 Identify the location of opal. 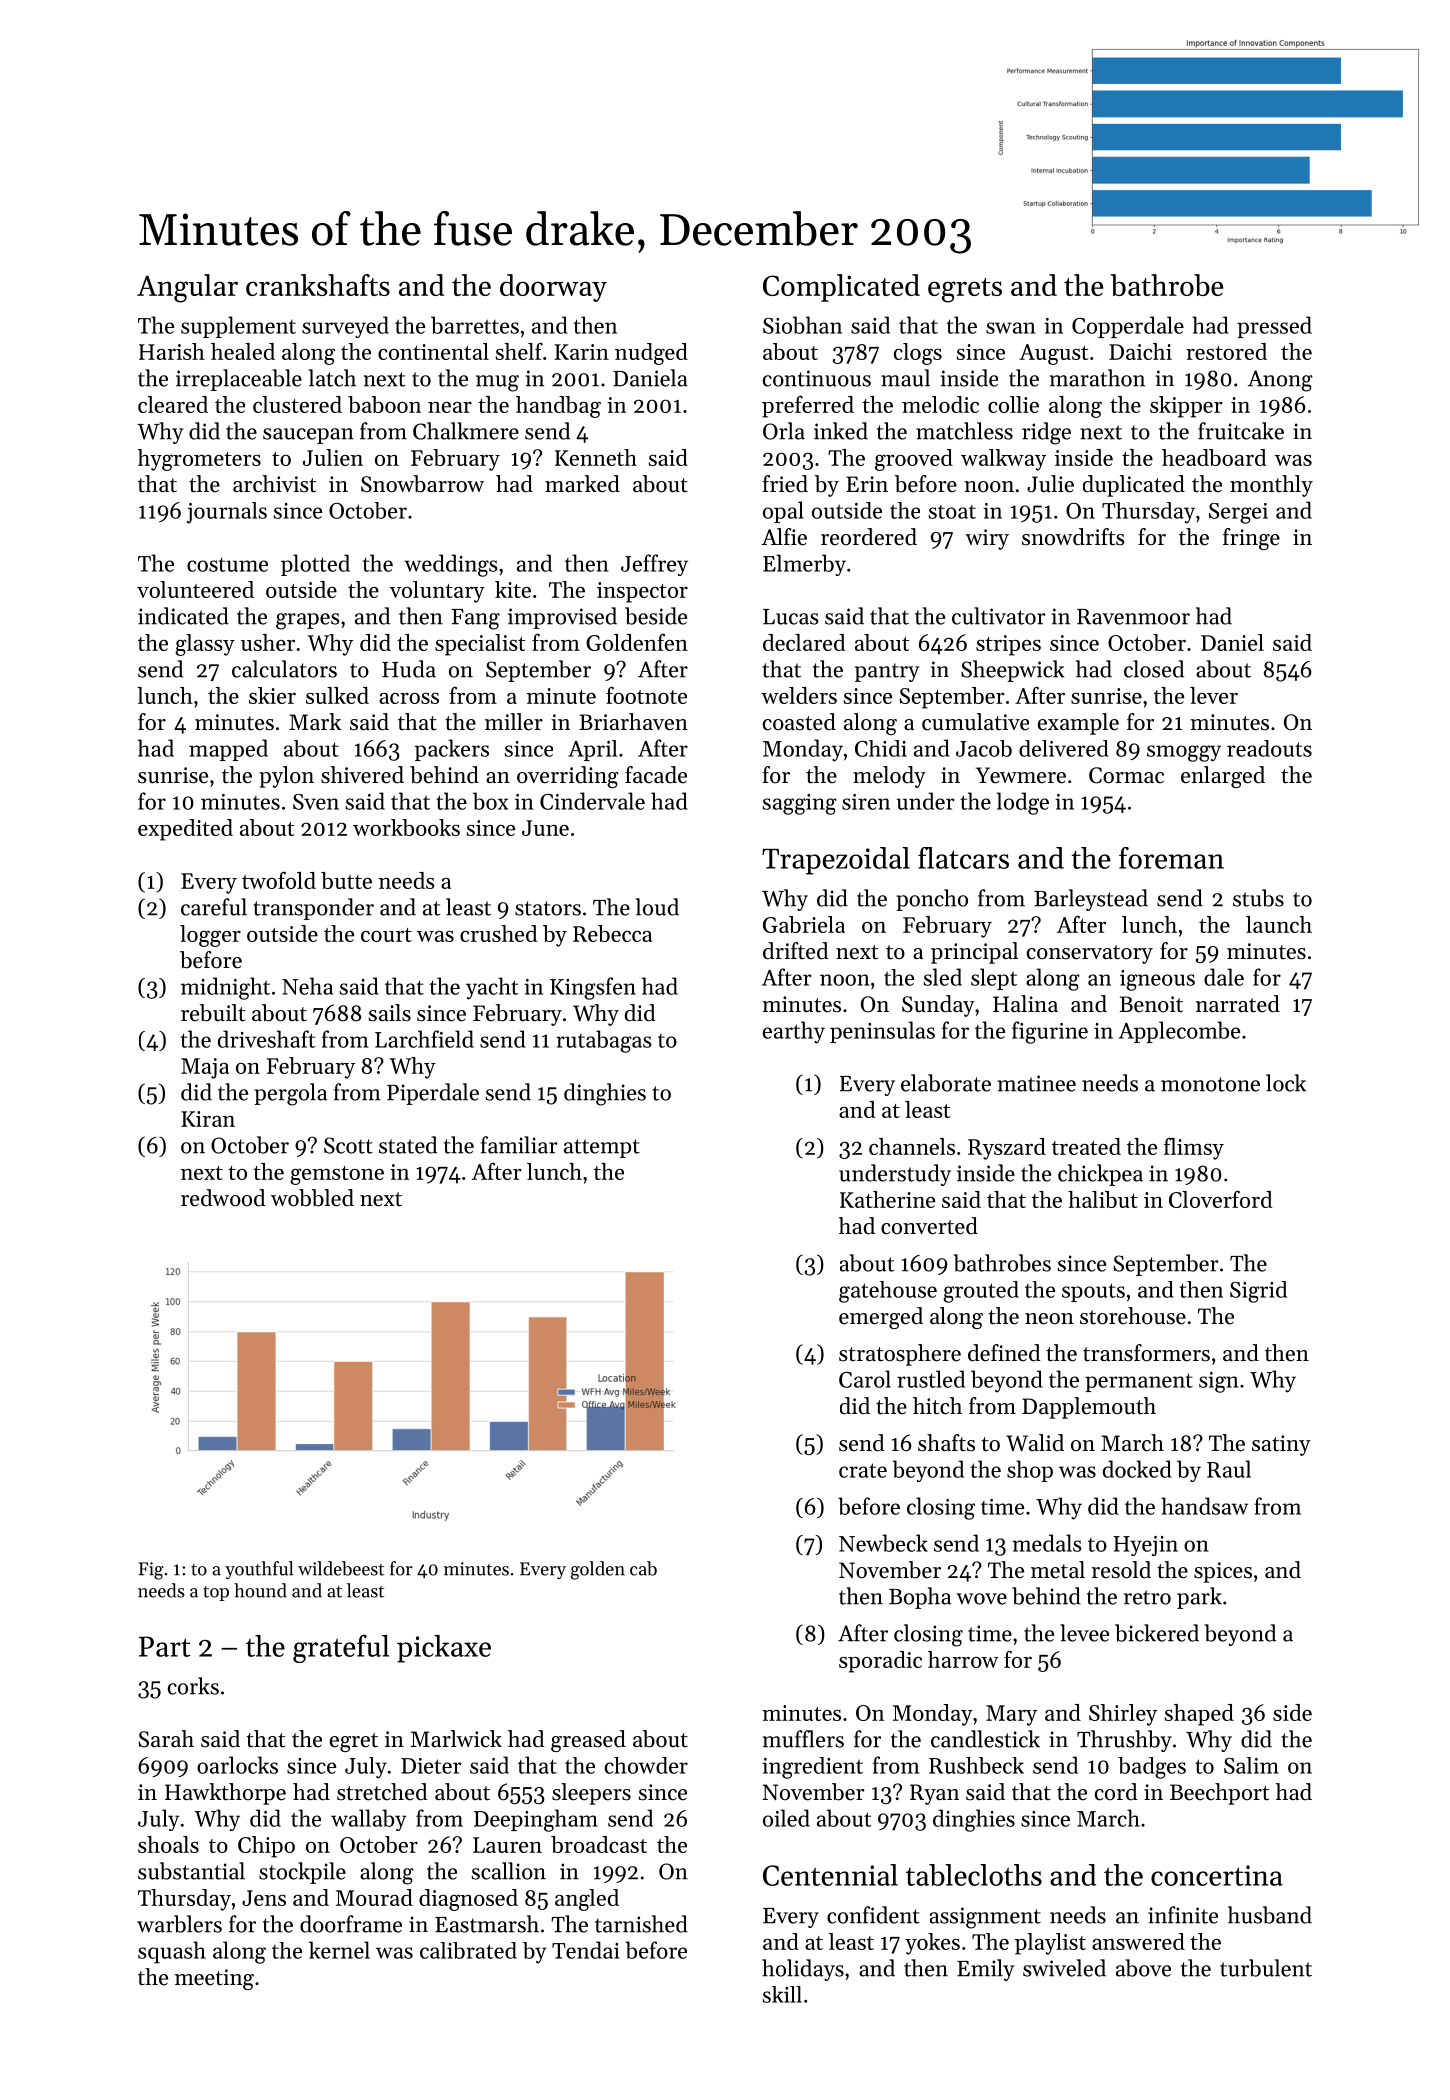
(783, 512).
